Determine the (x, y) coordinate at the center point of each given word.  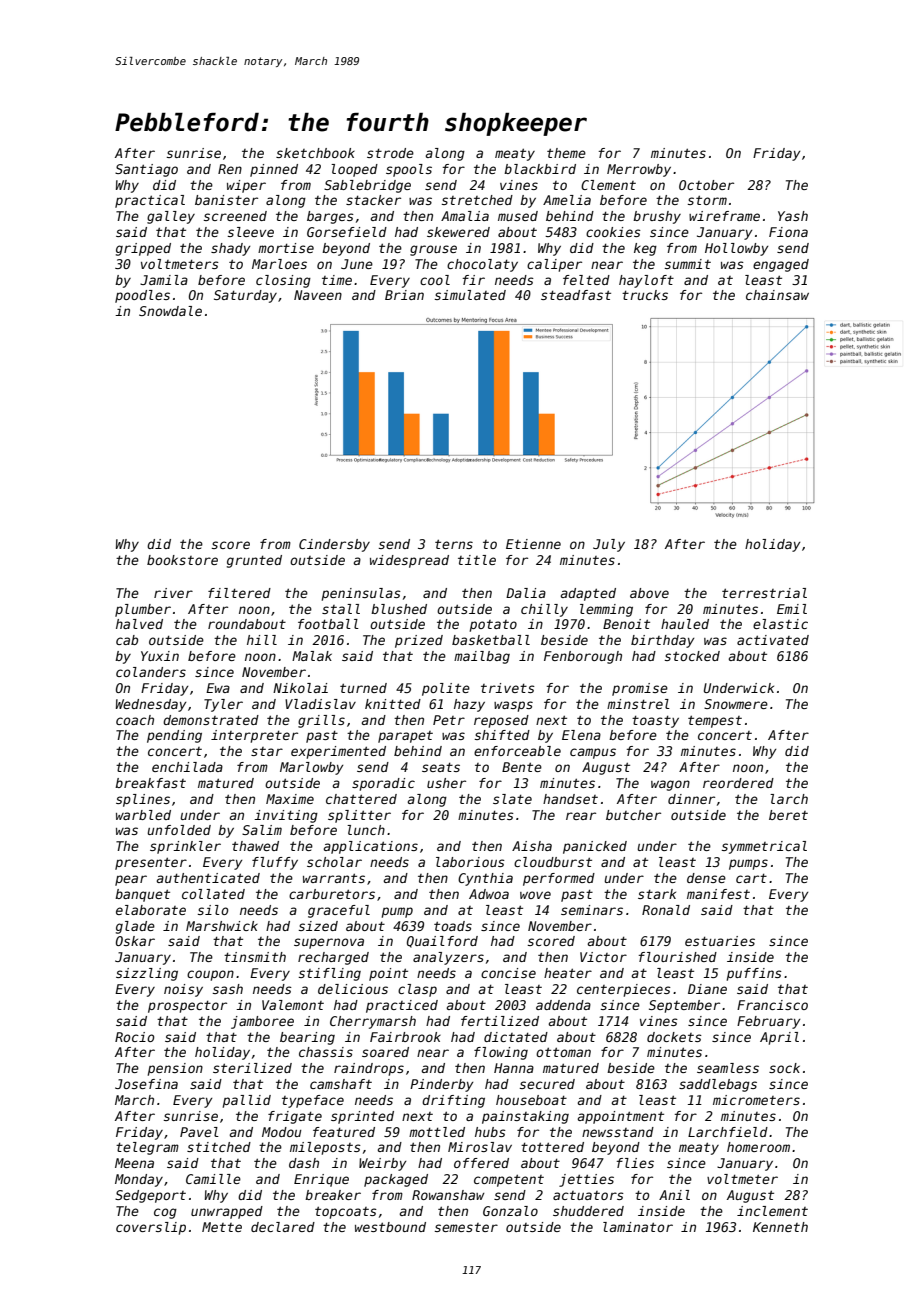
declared (283, 1227)
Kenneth (780, 1227)
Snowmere (736, 704)
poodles (142, 296)
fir (474, 280)
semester (466, 1227)
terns (454, 544)
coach (135, 720)
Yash (793, 216)
